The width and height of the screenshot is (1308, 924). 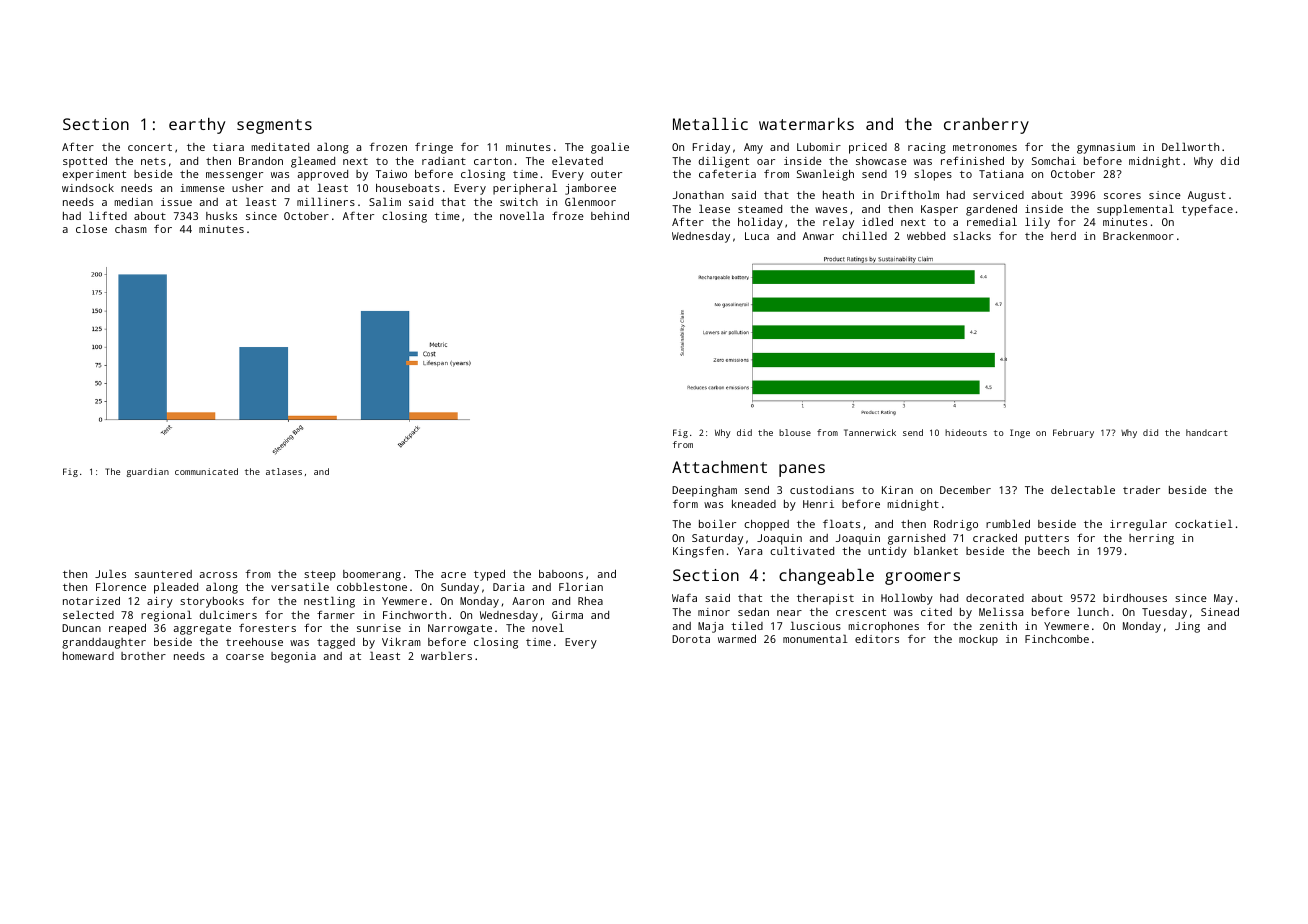 I want to click on watermarks, so click(x=806, y=124).
